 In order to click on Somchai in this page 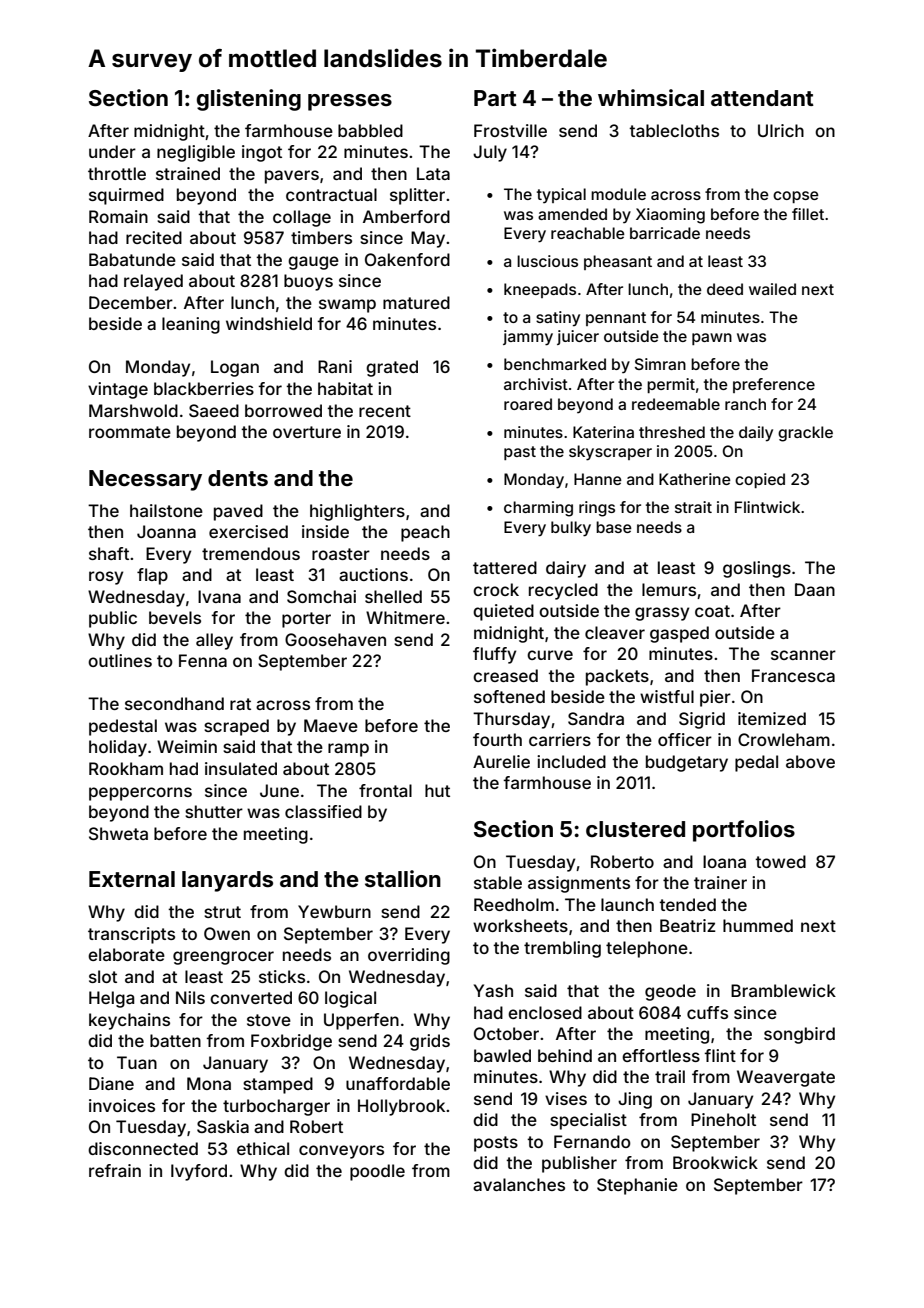, I will do `click(321, 596)`.
